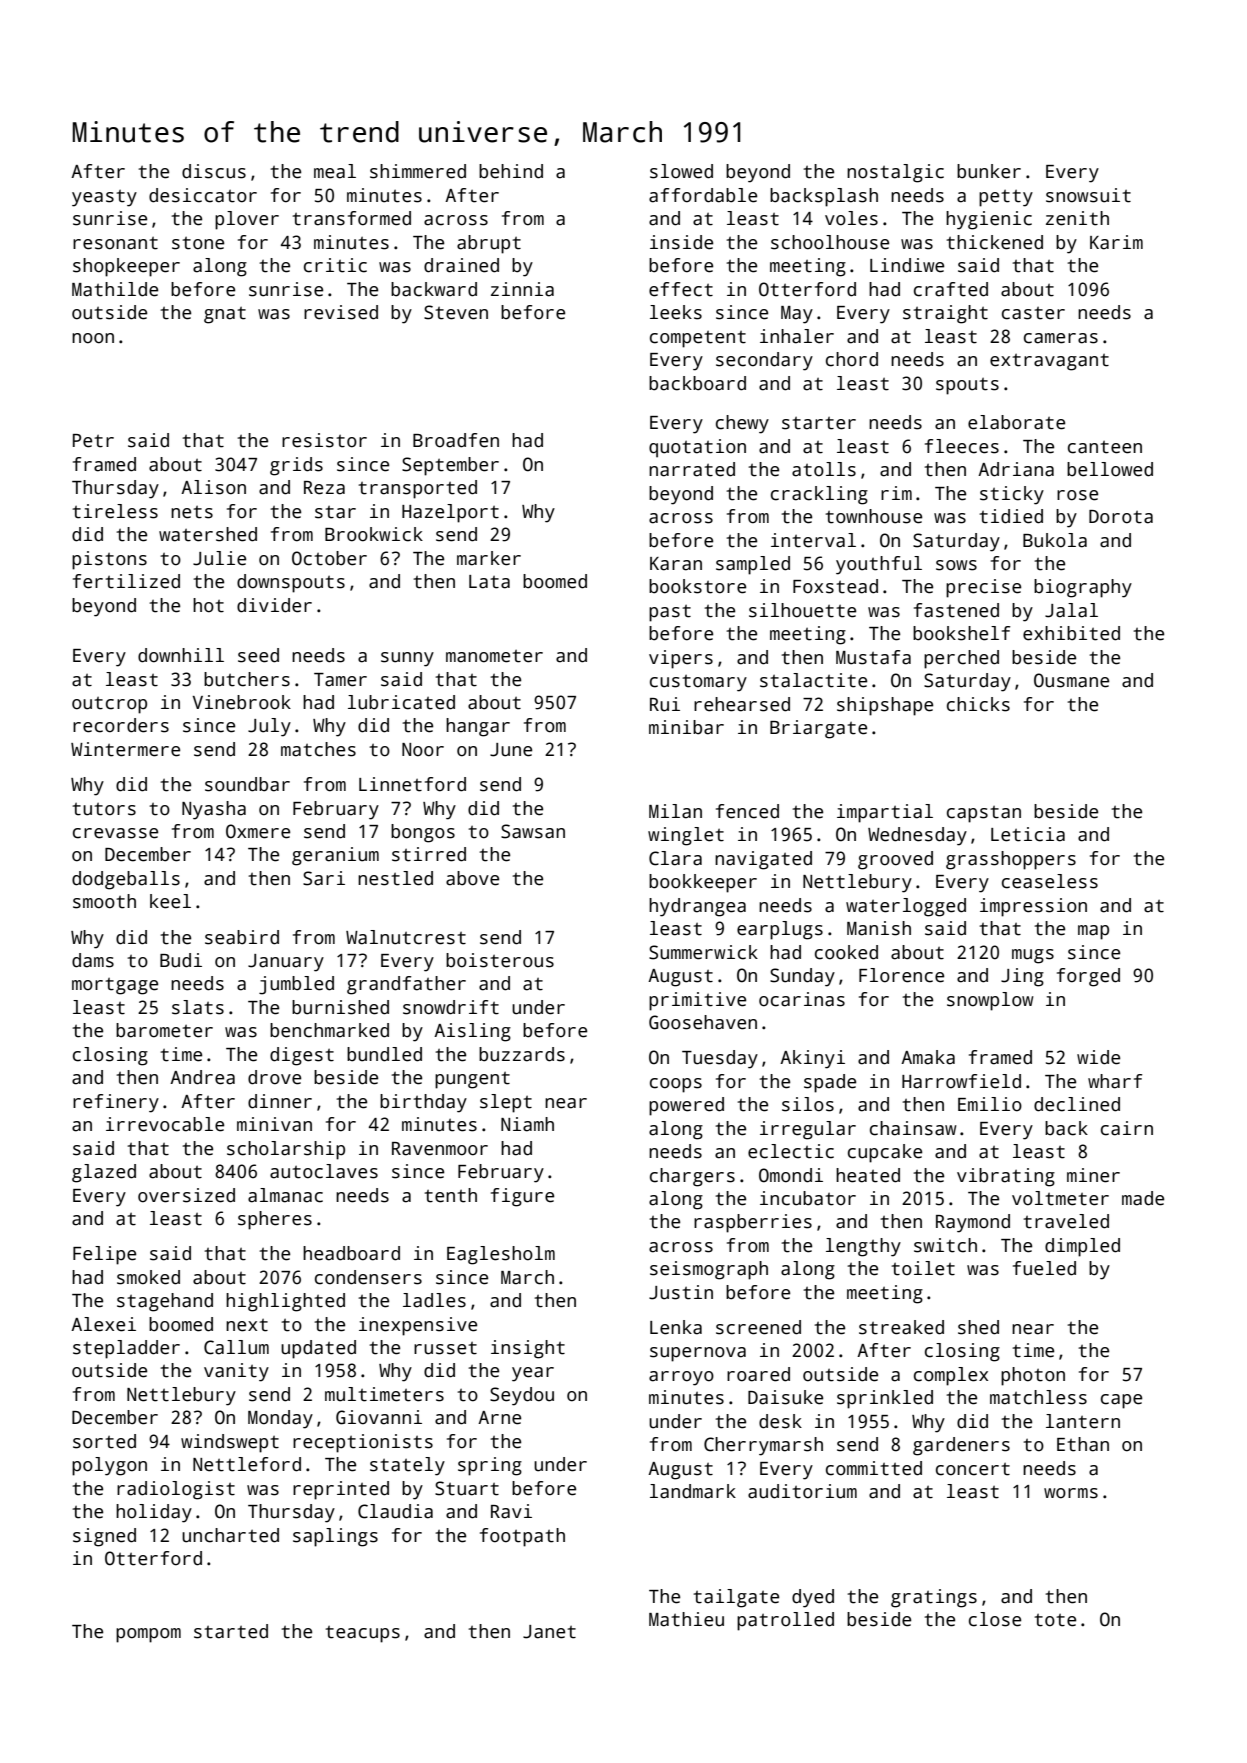  Describe the element at coordinates (341, 1490) in the page. I see `reprinted` at that location.
